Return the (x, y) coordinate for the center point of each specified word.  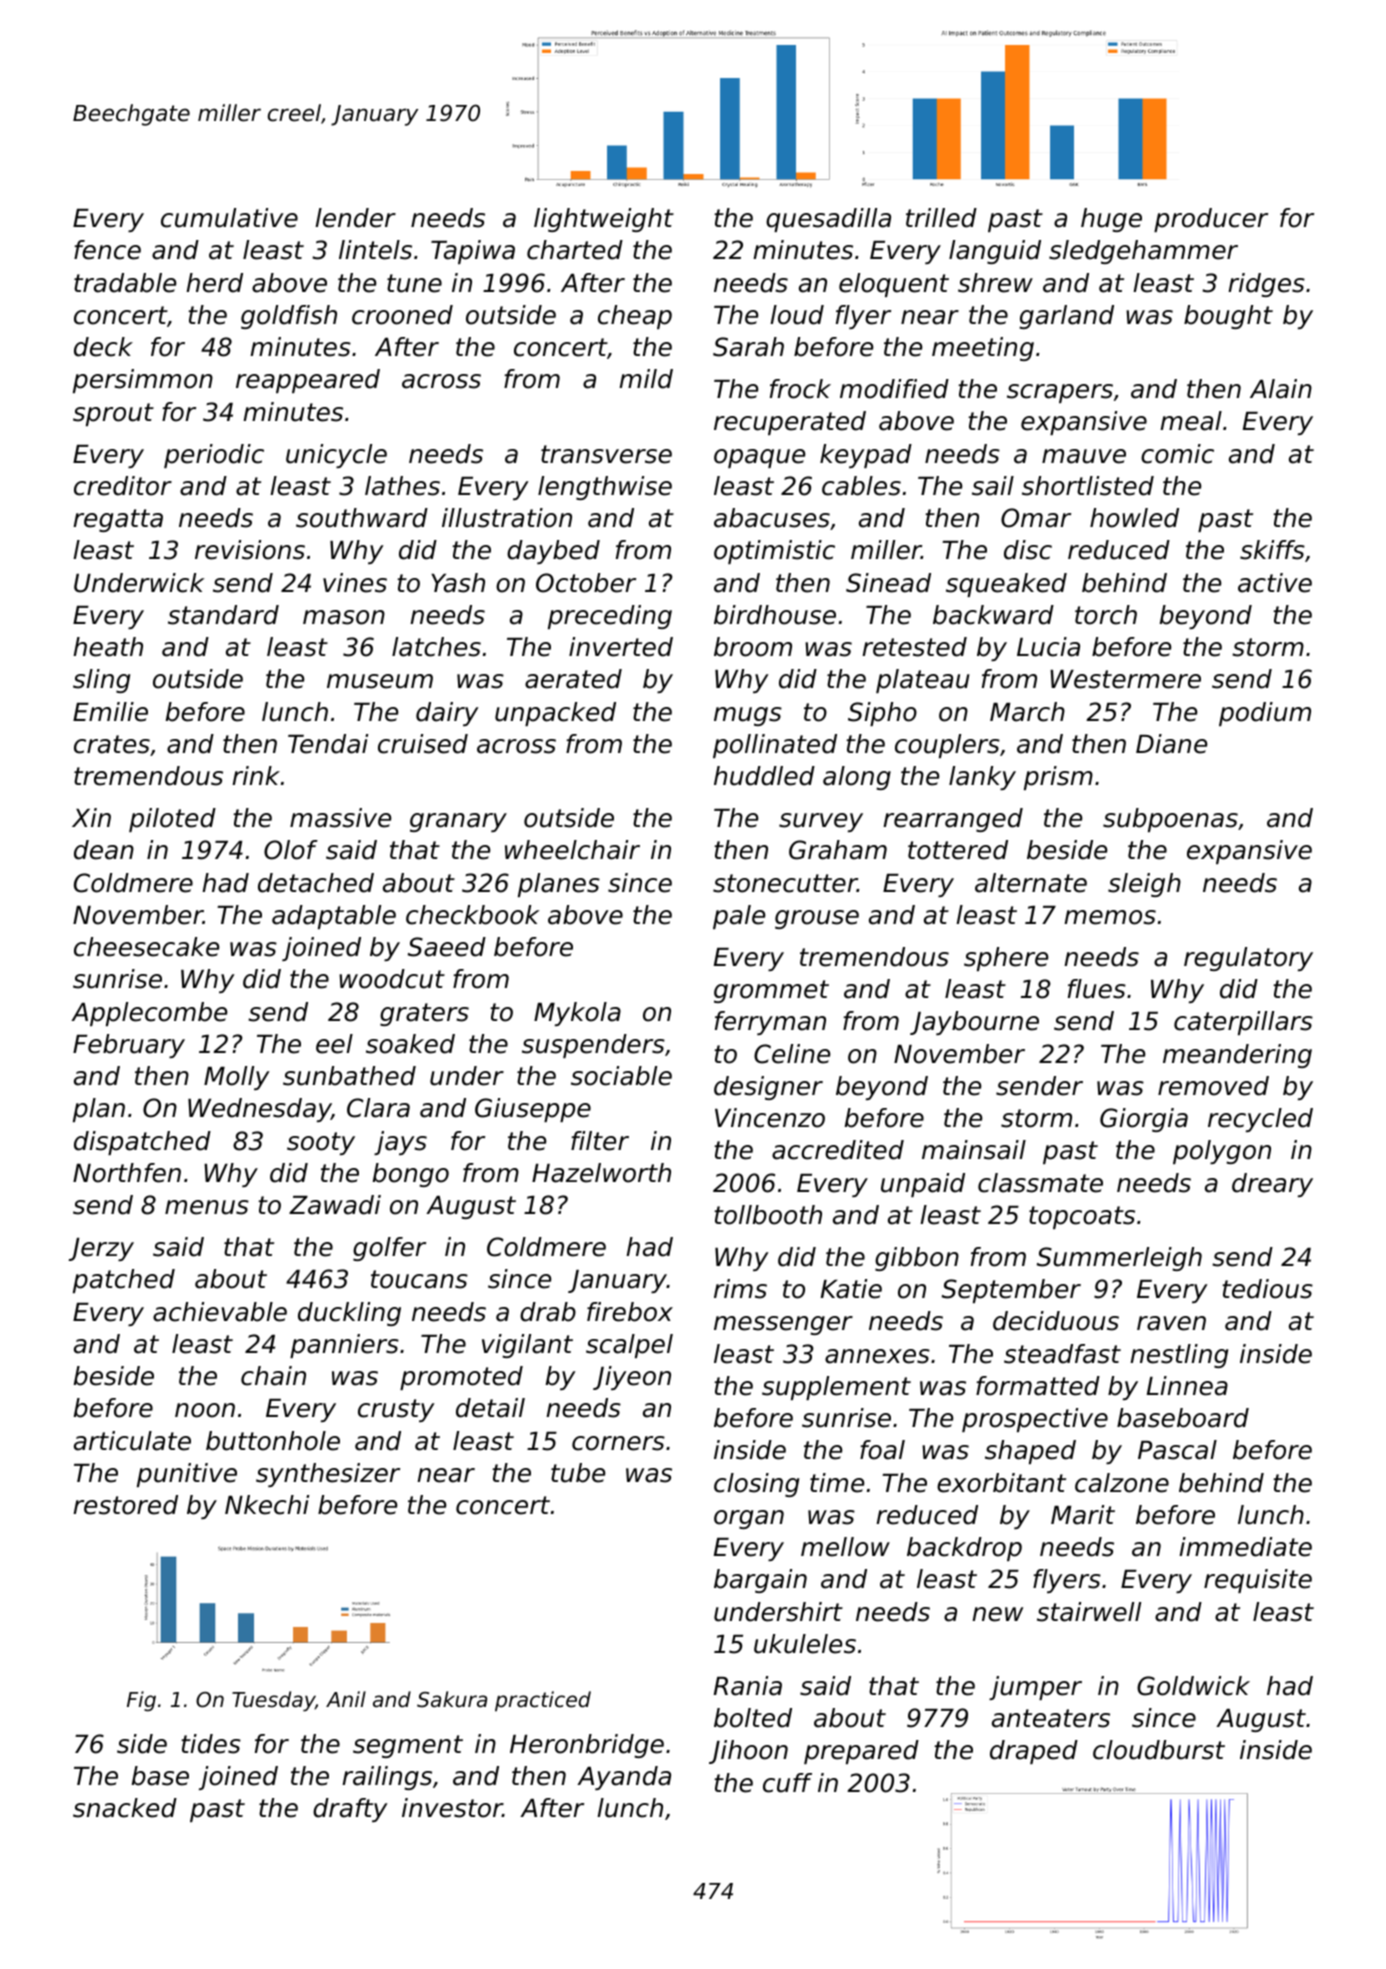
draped (1034, 1752)
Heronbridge (587, 1746)
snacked (125, 1808)
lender (355, 218)
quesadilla (828, 220)
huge (1111, 220)
